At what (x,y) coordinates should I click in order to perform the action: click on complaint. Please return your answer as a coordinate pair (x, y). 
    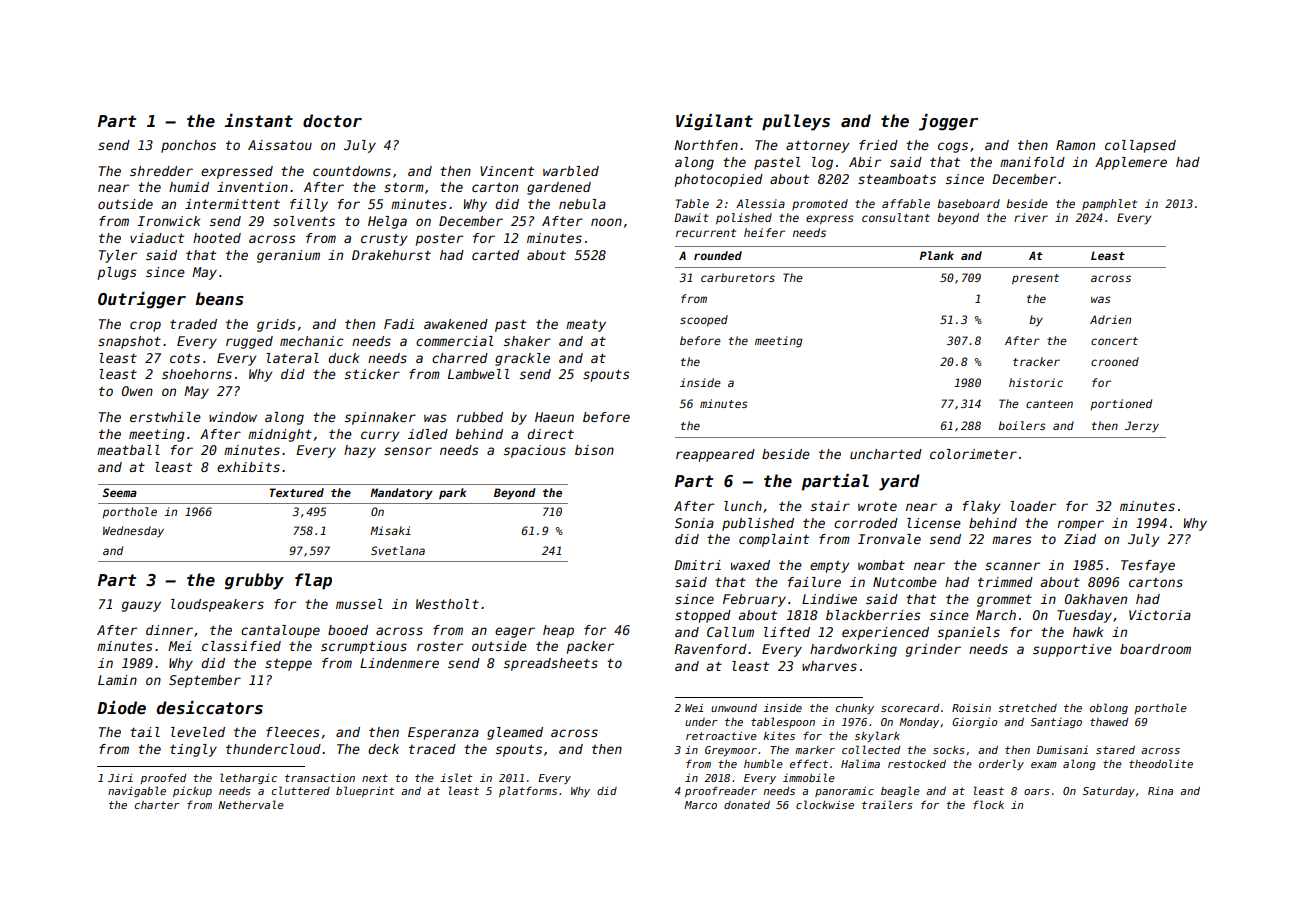
    Looking at the image, I should click on (774, 540).
